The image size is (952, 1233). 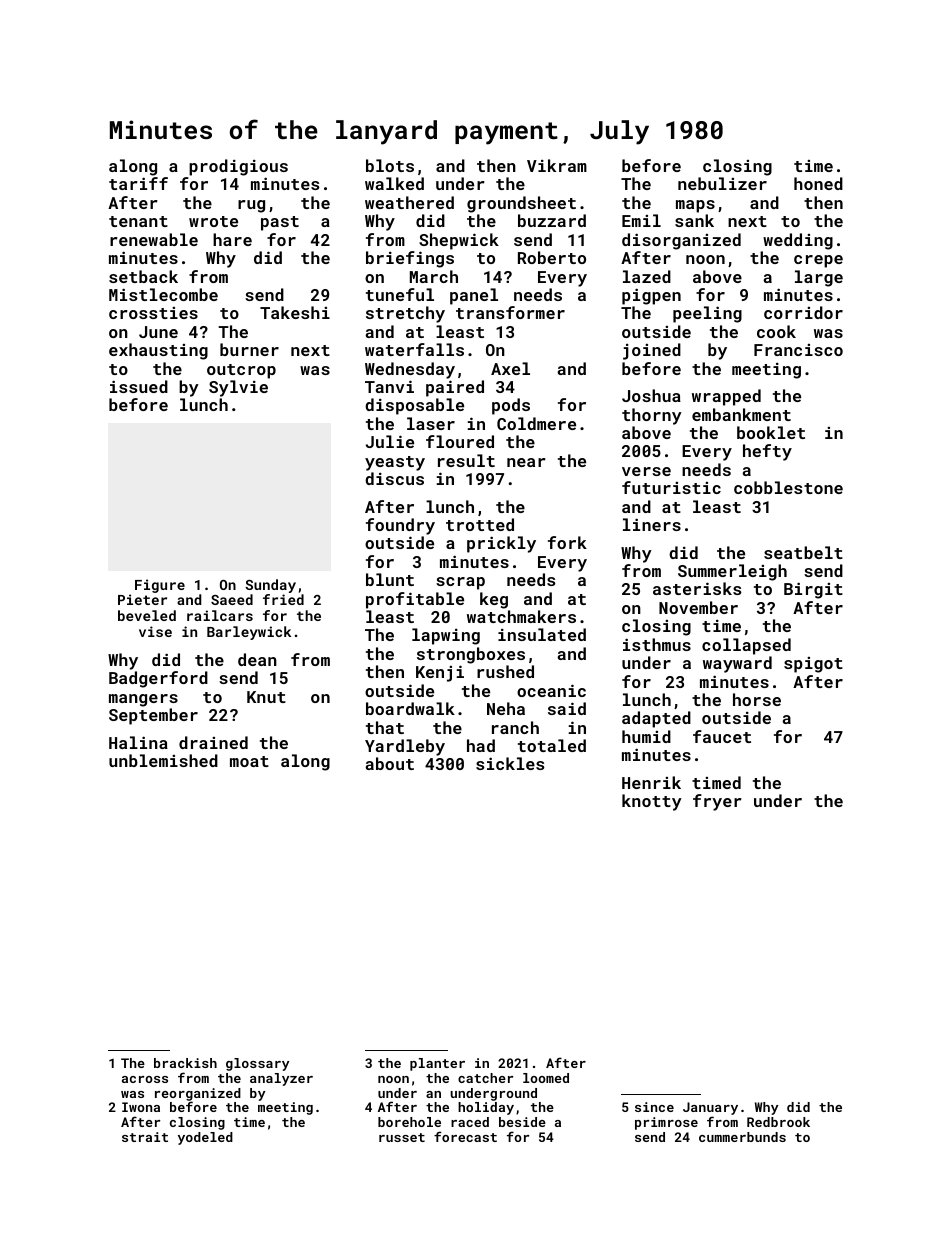 I want to click on brackish, so click(x=185, y=1063).
